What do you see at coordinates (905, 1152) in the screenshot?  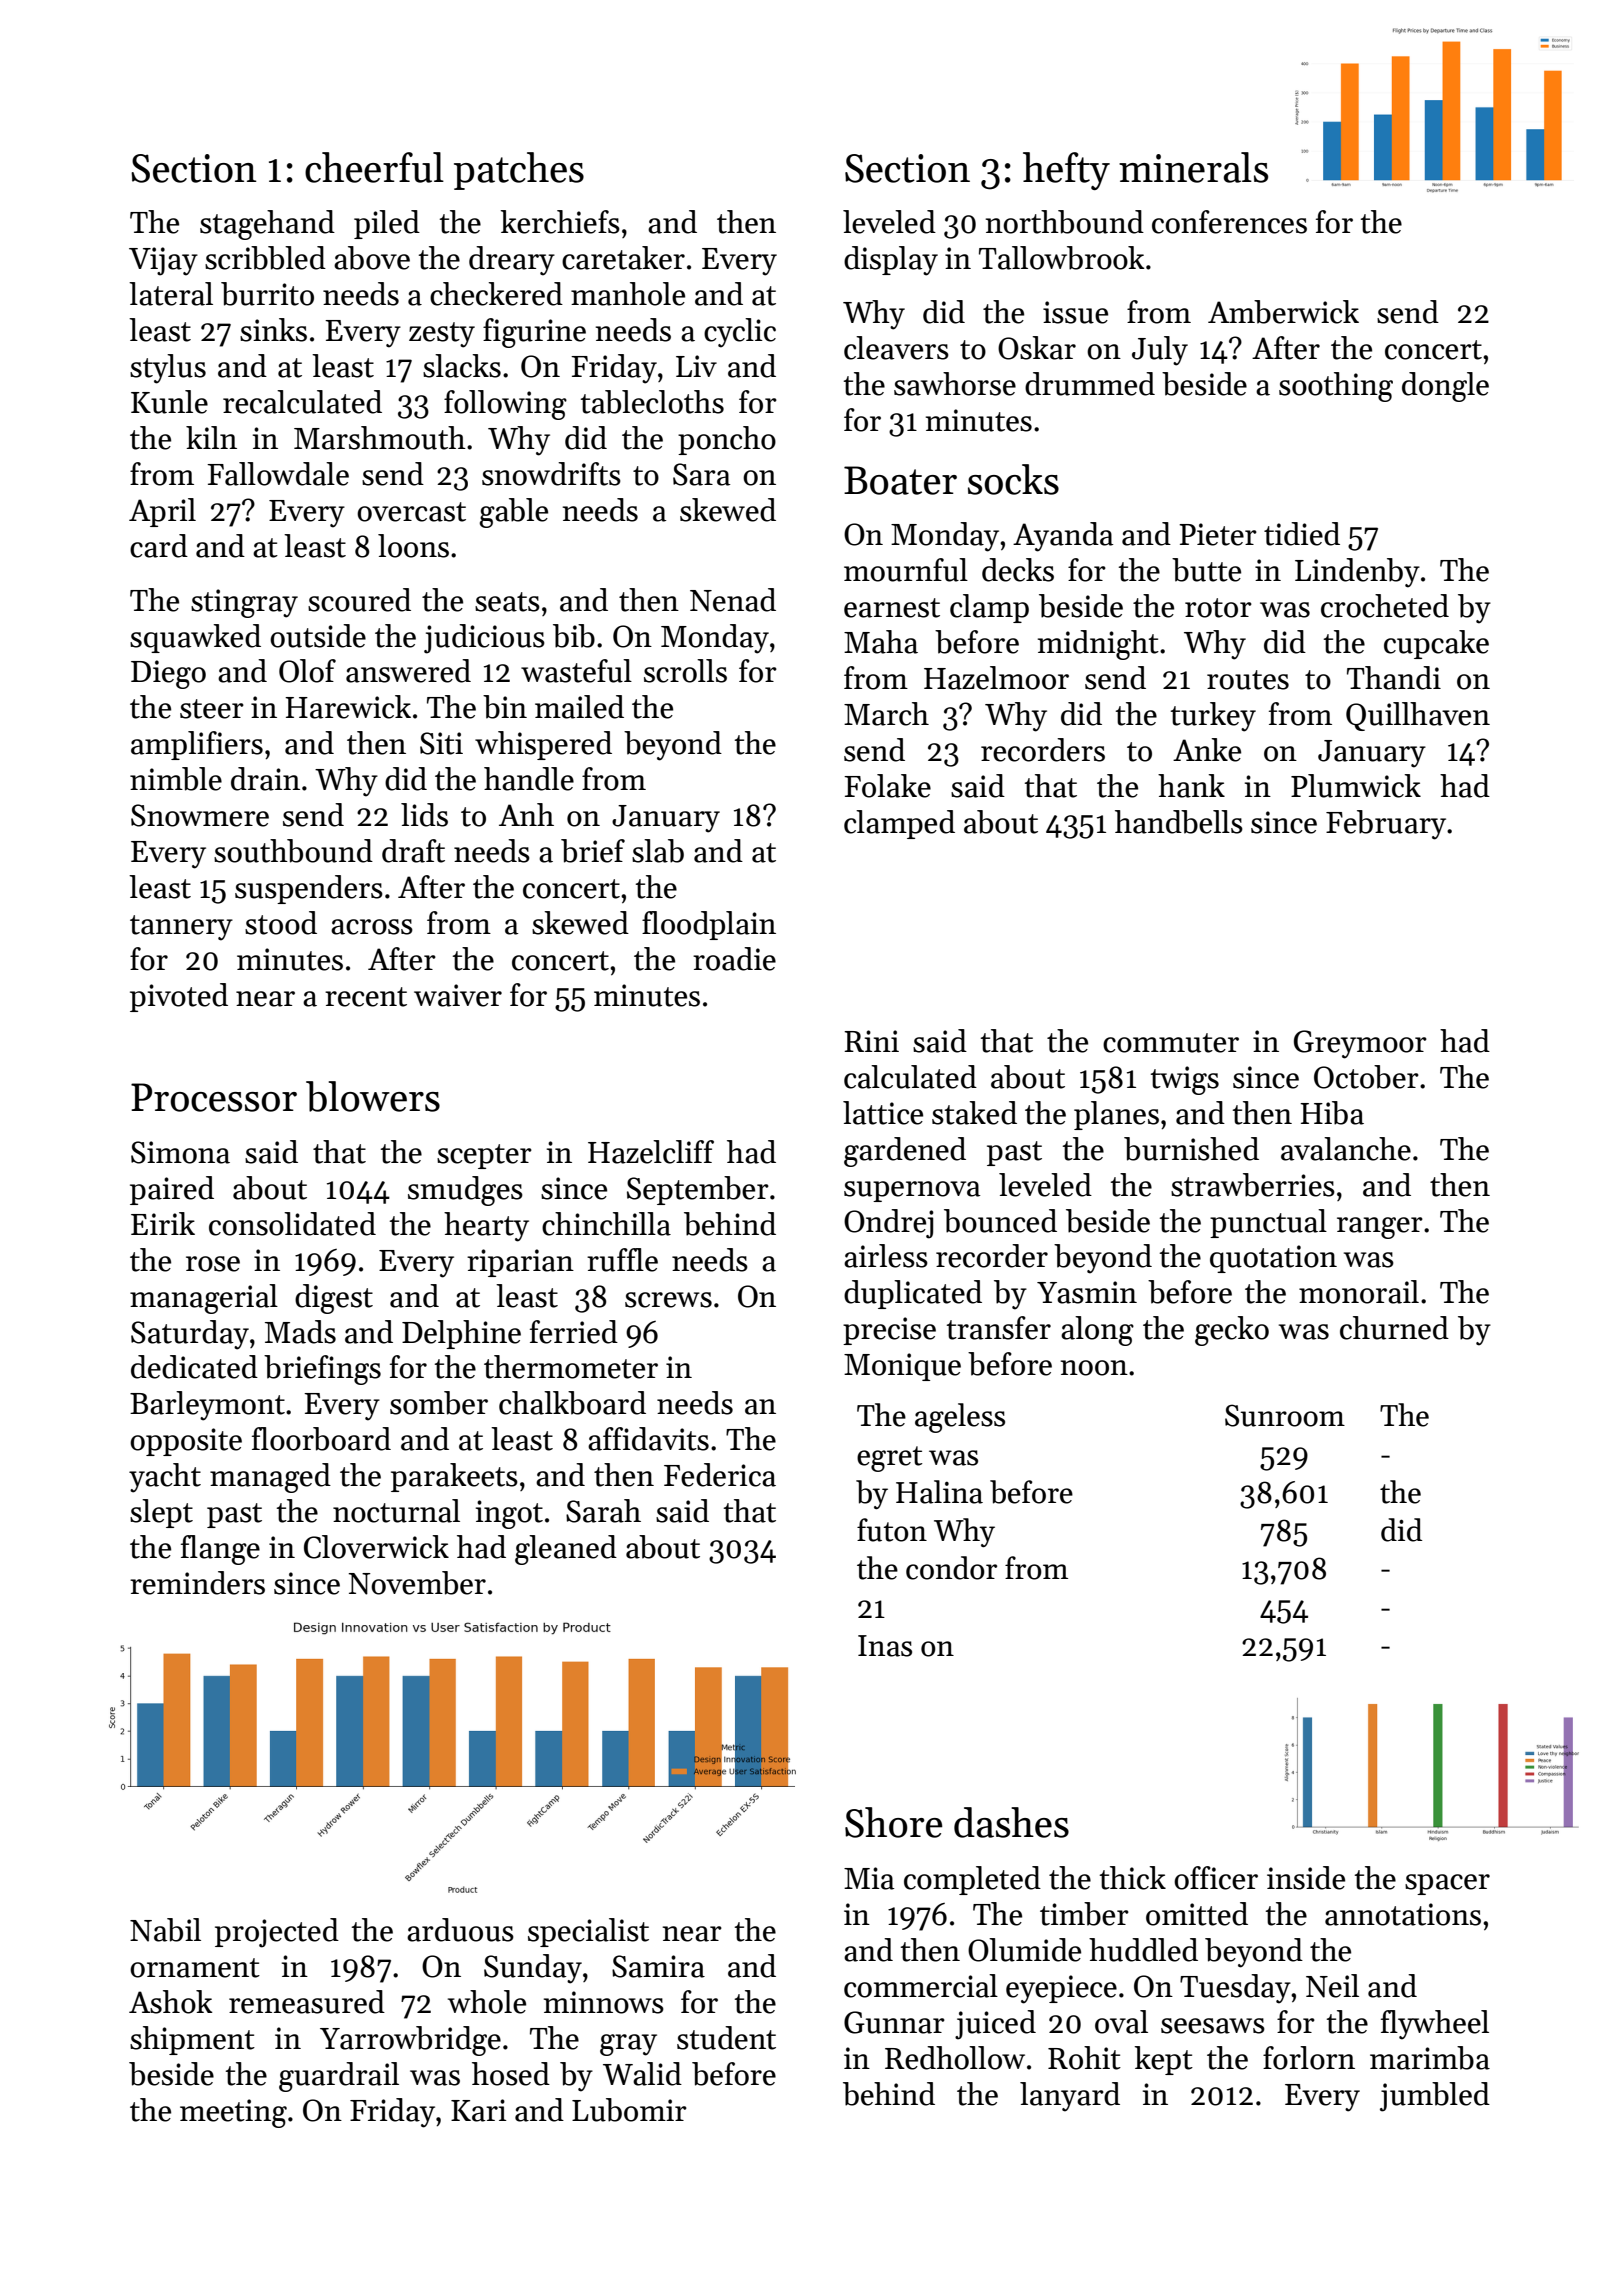 I see `gardened` at bounding box center [905, 1152].
